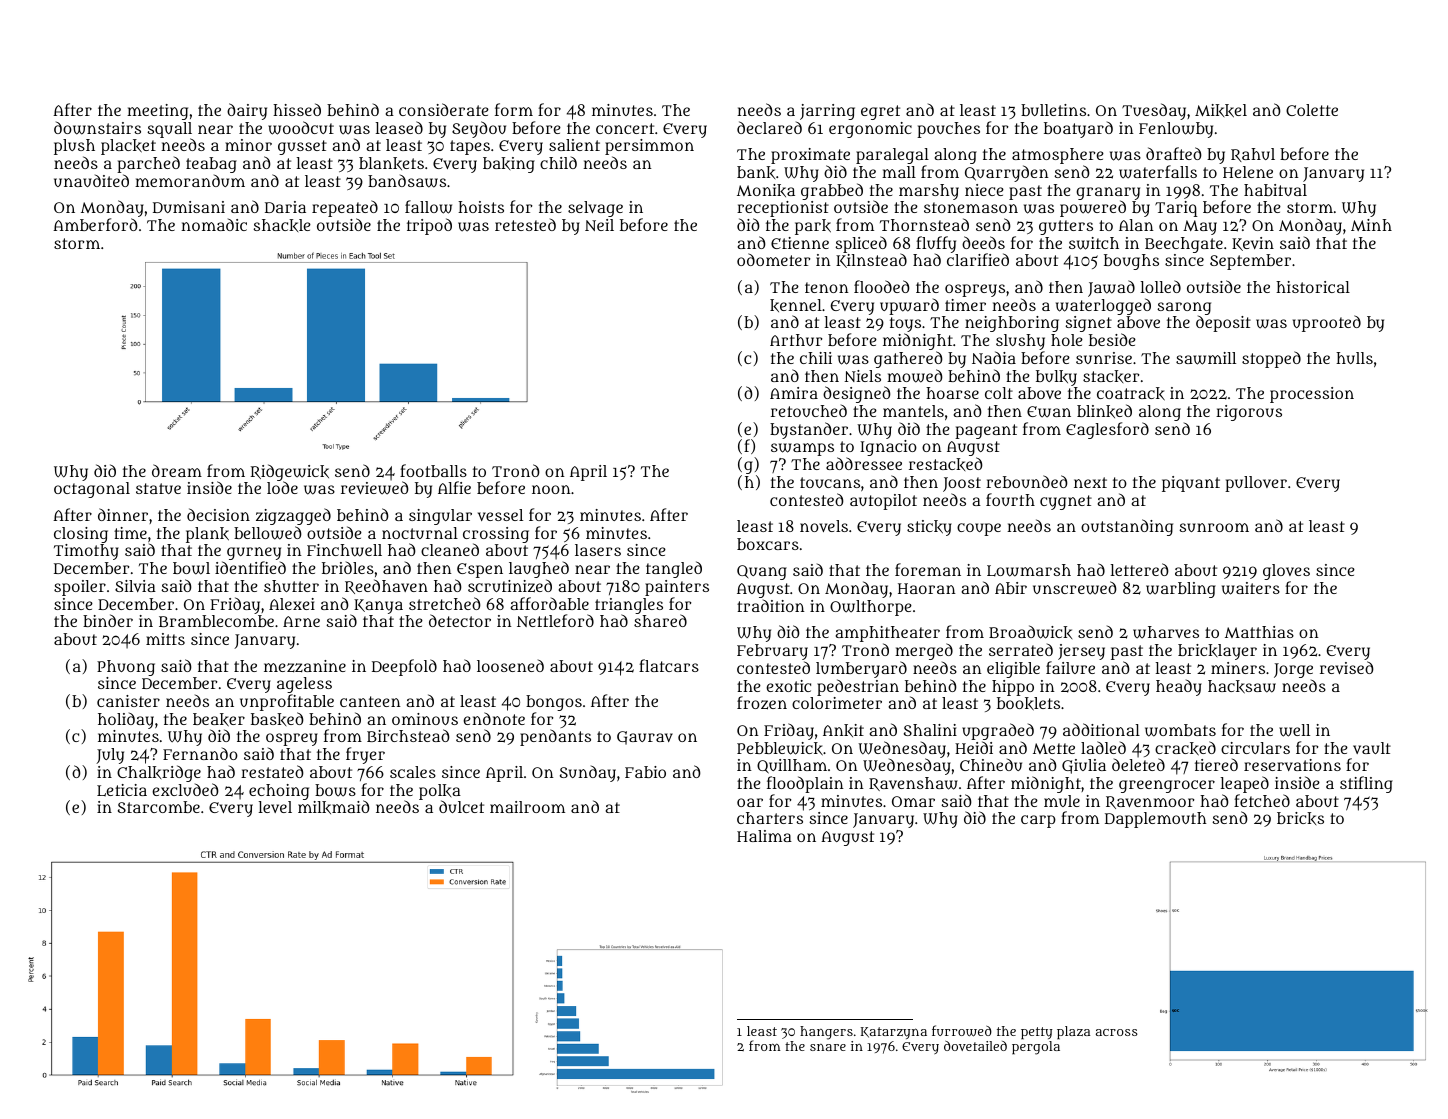 This screenshot has width=1448, height=1119. What do you see at coordinates (159, 807) in the screenshot?
I see `Starcombe` at bounding box center [159, 807].
